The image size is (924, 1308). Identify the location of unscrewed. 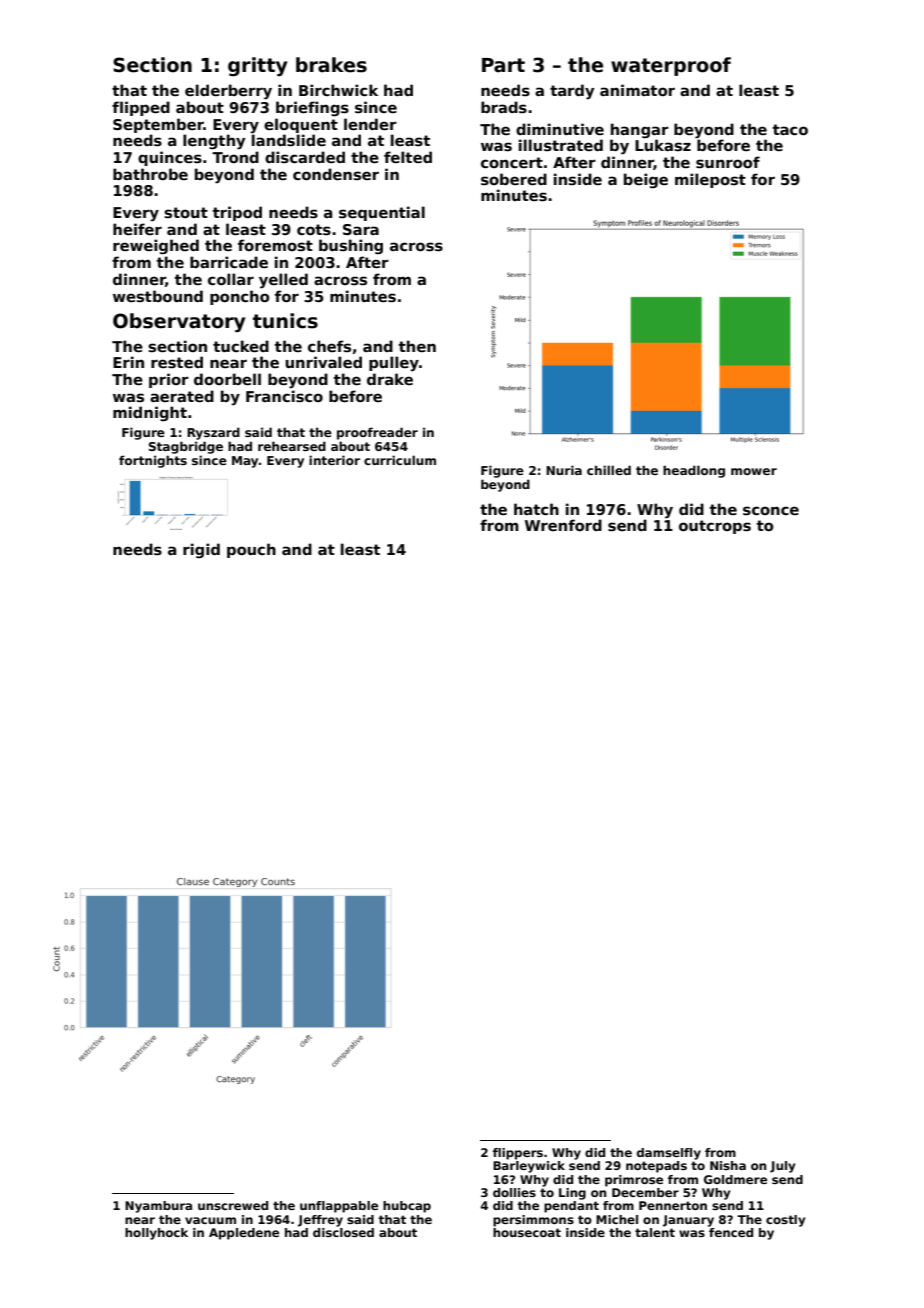
(233, 1205).
